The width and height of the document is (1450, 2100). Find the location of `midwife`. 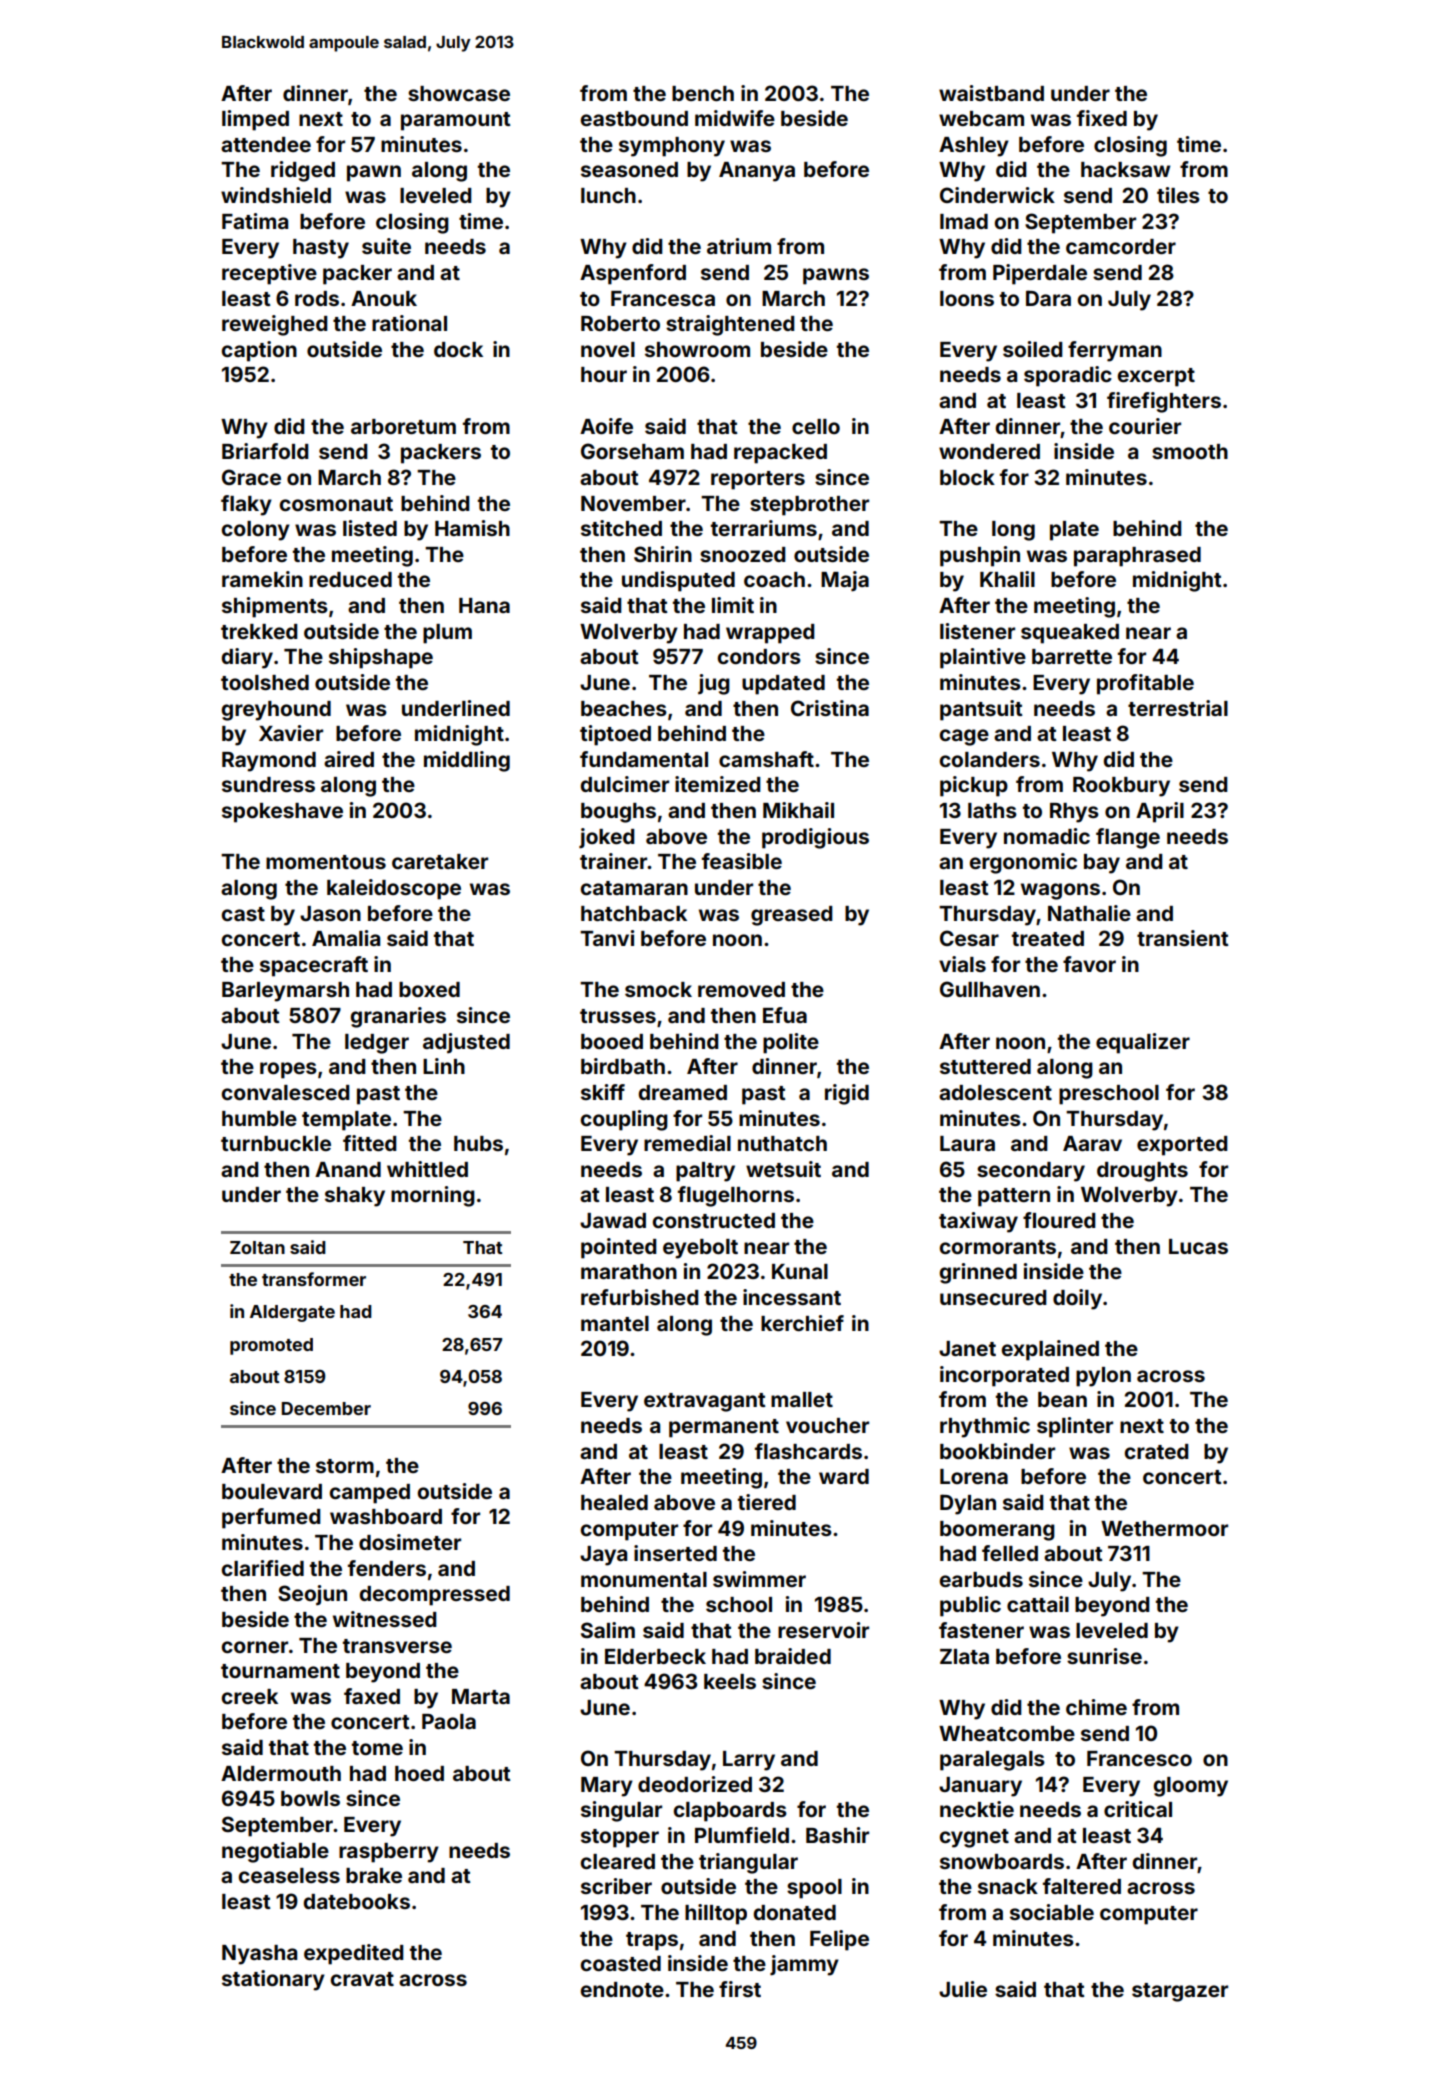

midwife is located at coordinates (735, 118).
